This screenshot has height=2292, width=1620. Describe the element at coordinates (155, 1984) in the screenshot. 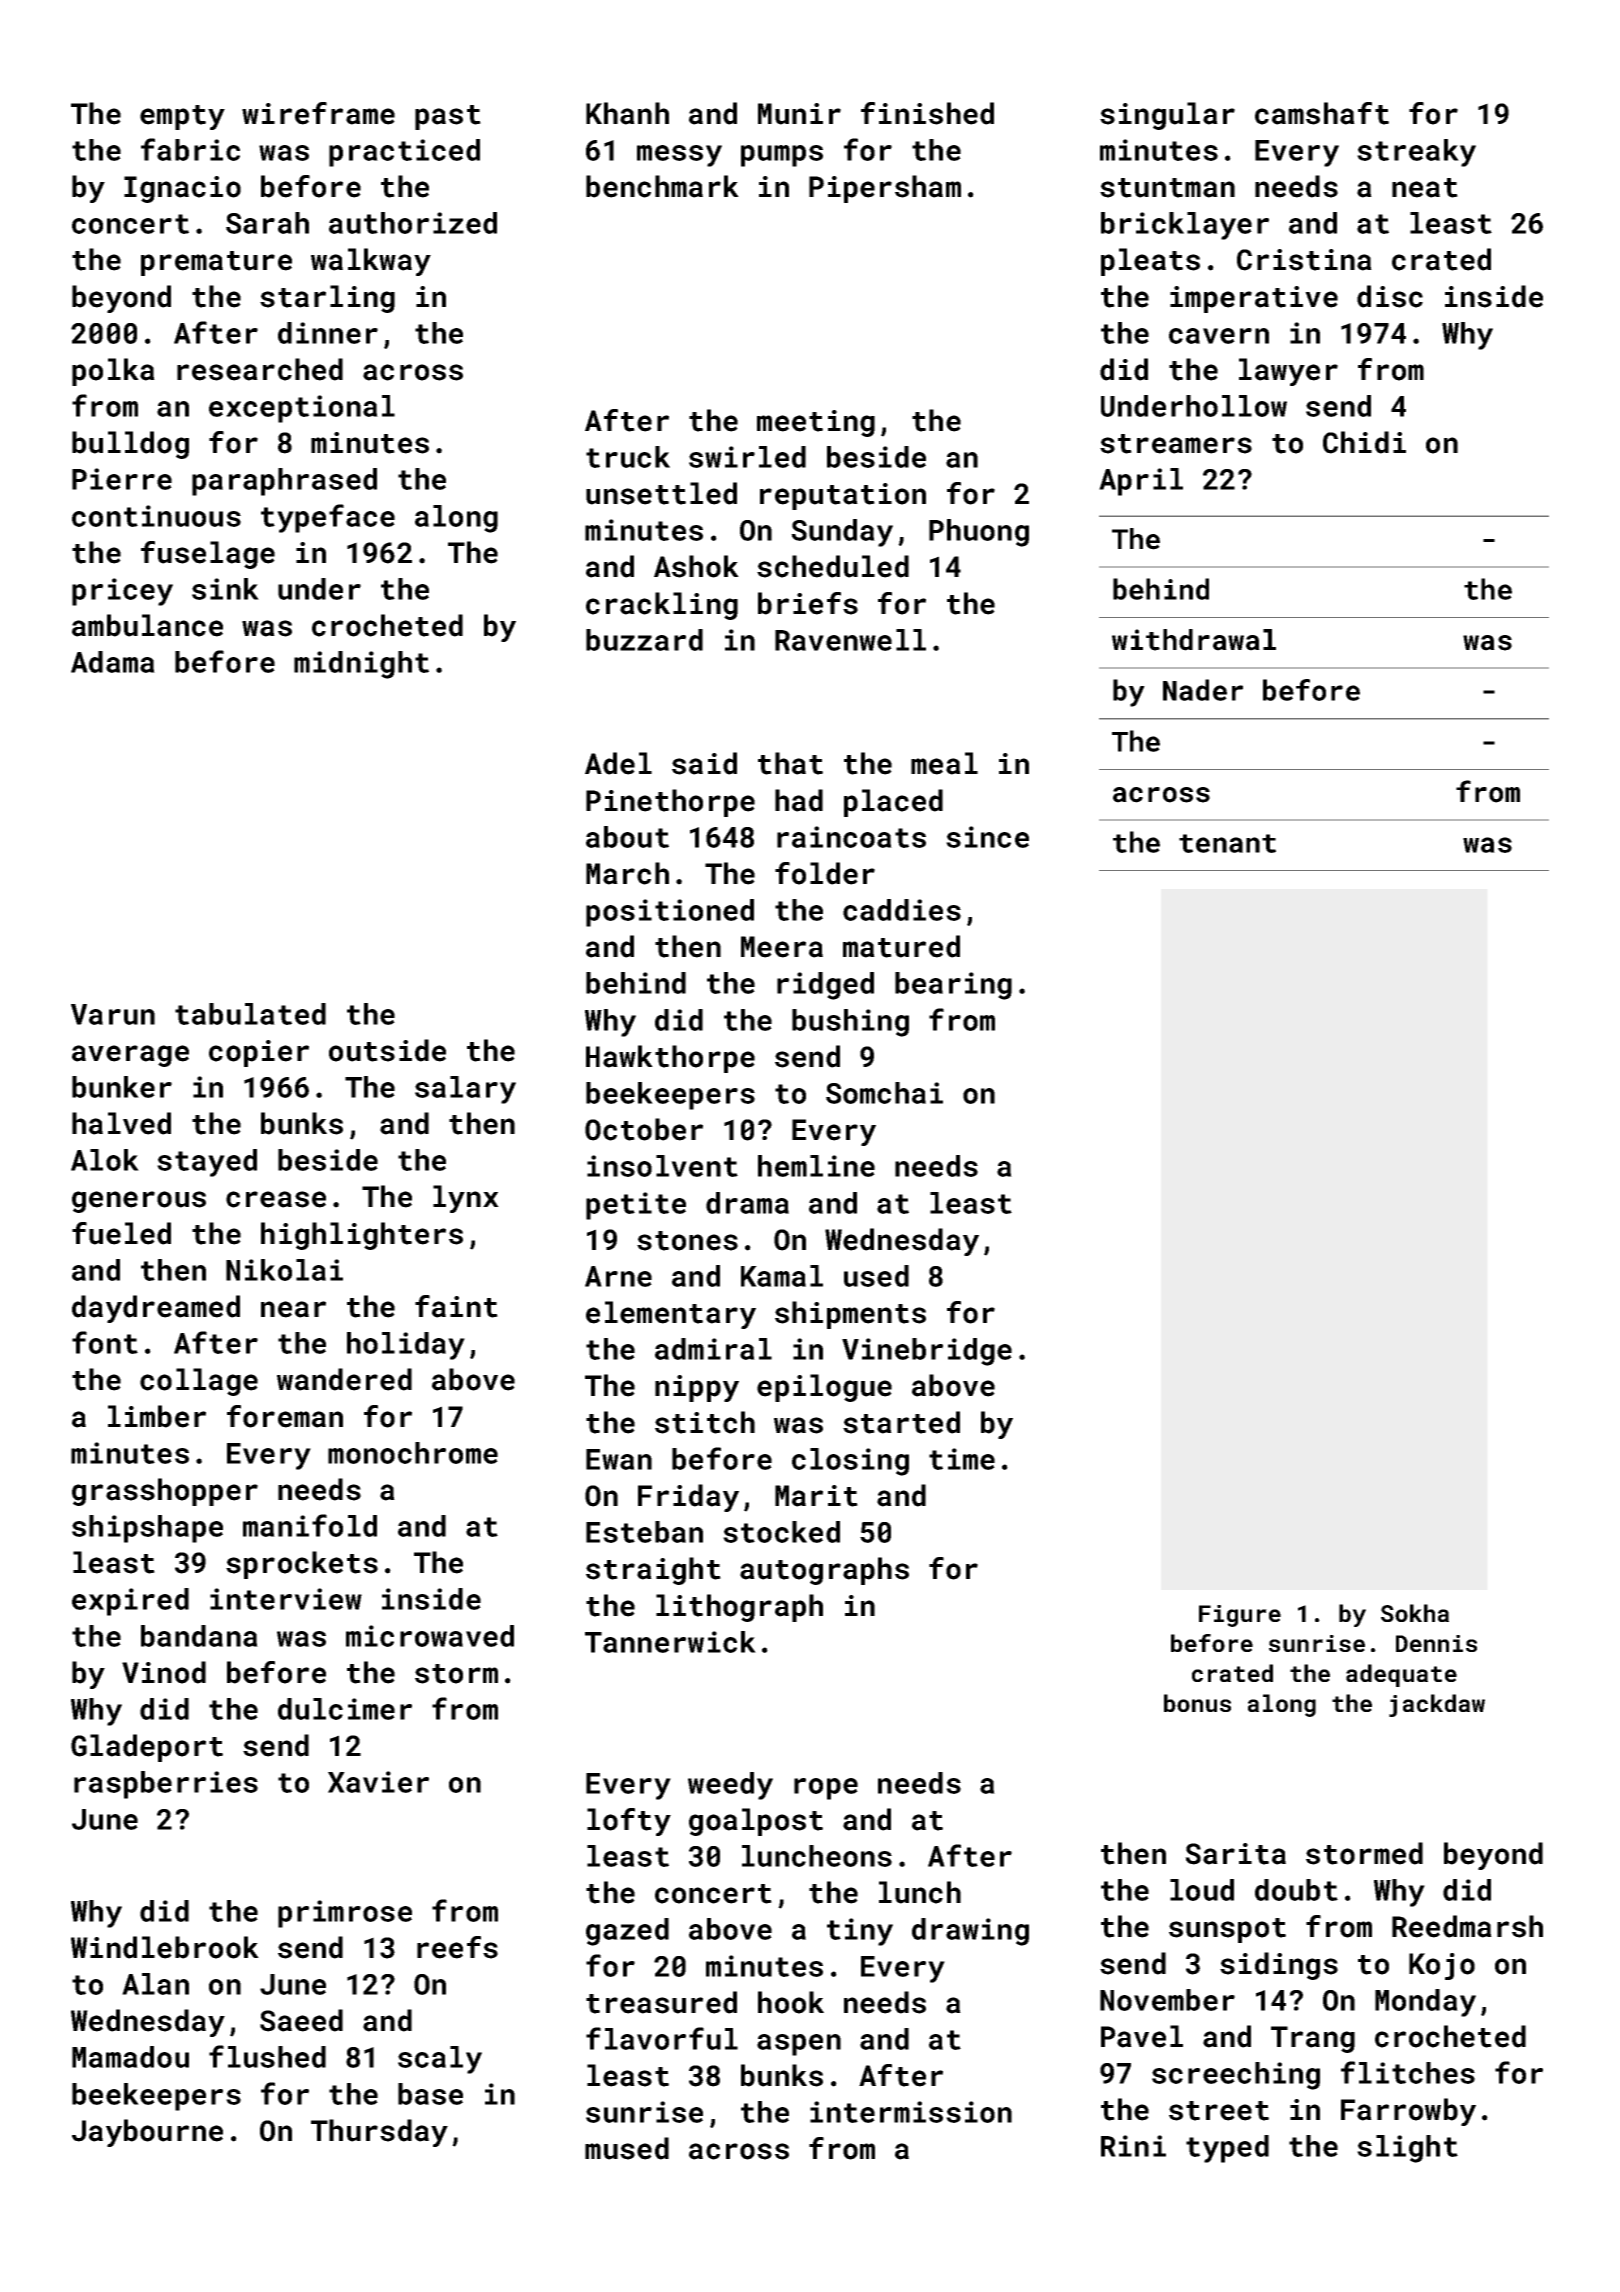

I see `Alan` at that location.
